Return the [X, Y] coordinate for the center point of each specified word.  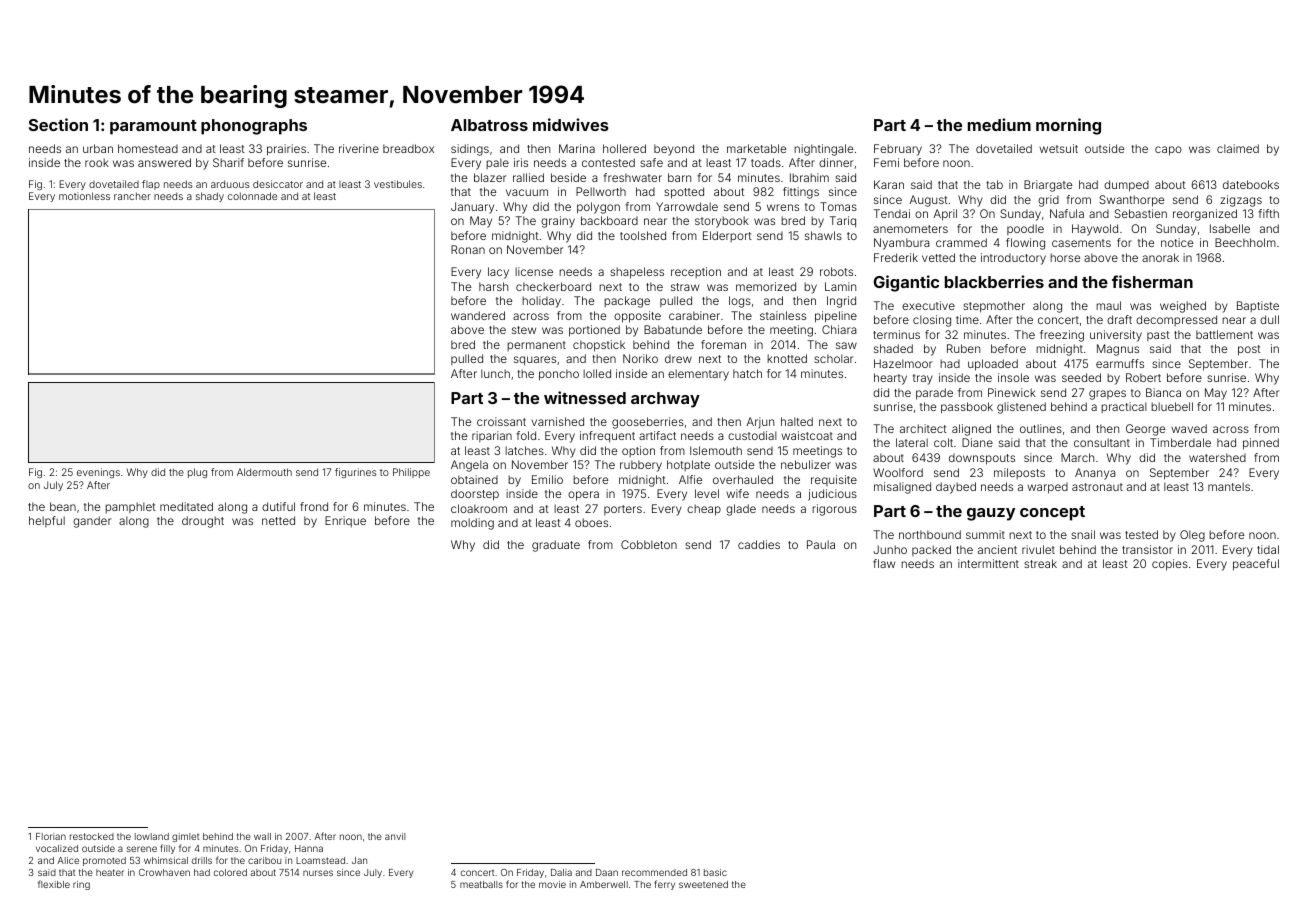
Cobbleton [649, 544]
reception [696, 272]
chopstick [599, 346]
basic [715, 872]
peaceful [1256, 565]
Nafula [1067, 213]
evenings [98, 473]
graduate [556, 546]
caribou [264, 860]
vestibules [398, 184]
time [967, 319]
